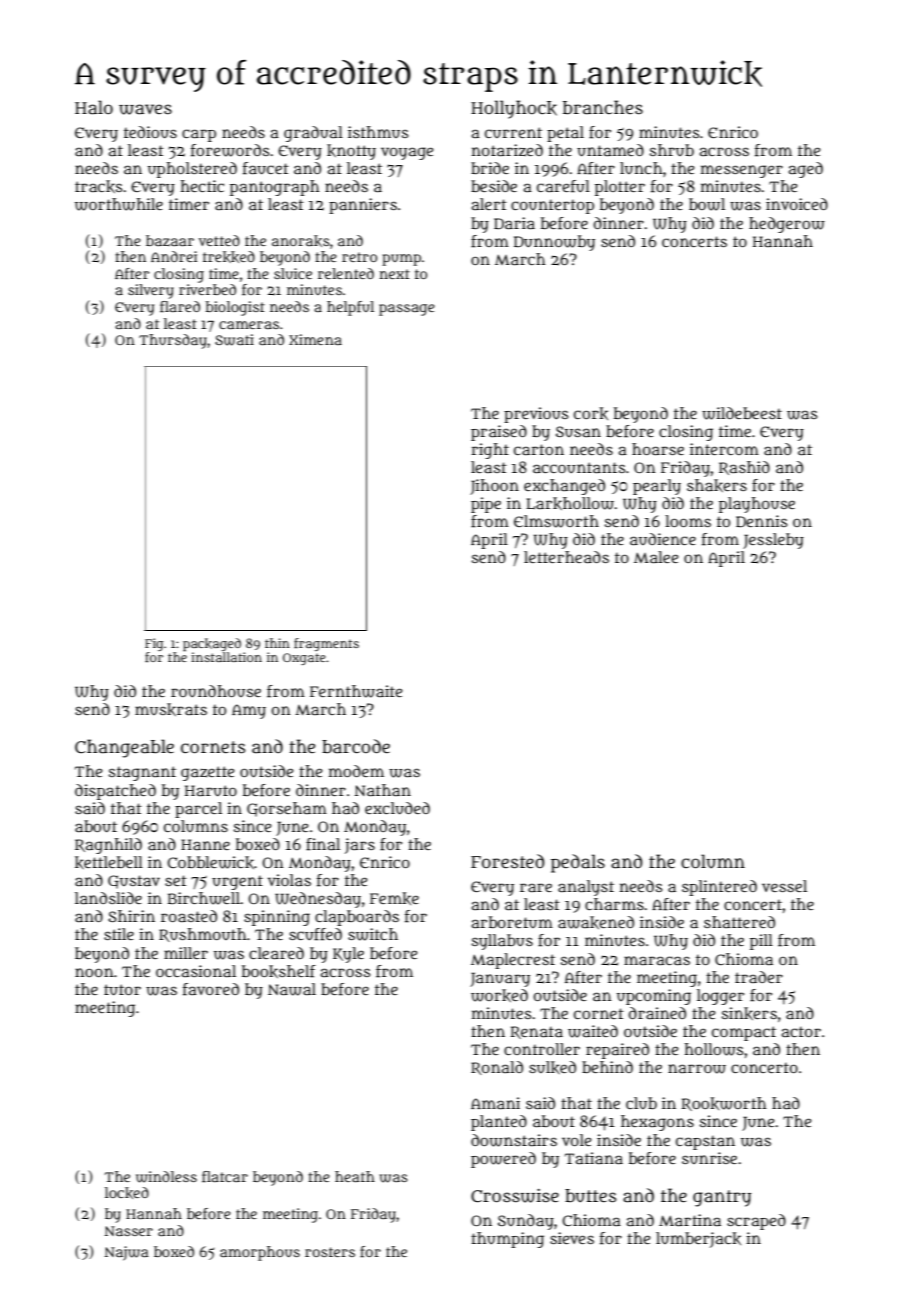 The height and width of the screenshot is (1316, 908). What do you see at coordinates (173, 341) in the screenshot?
I see `Thursday` at bounding box center [173, 341].
